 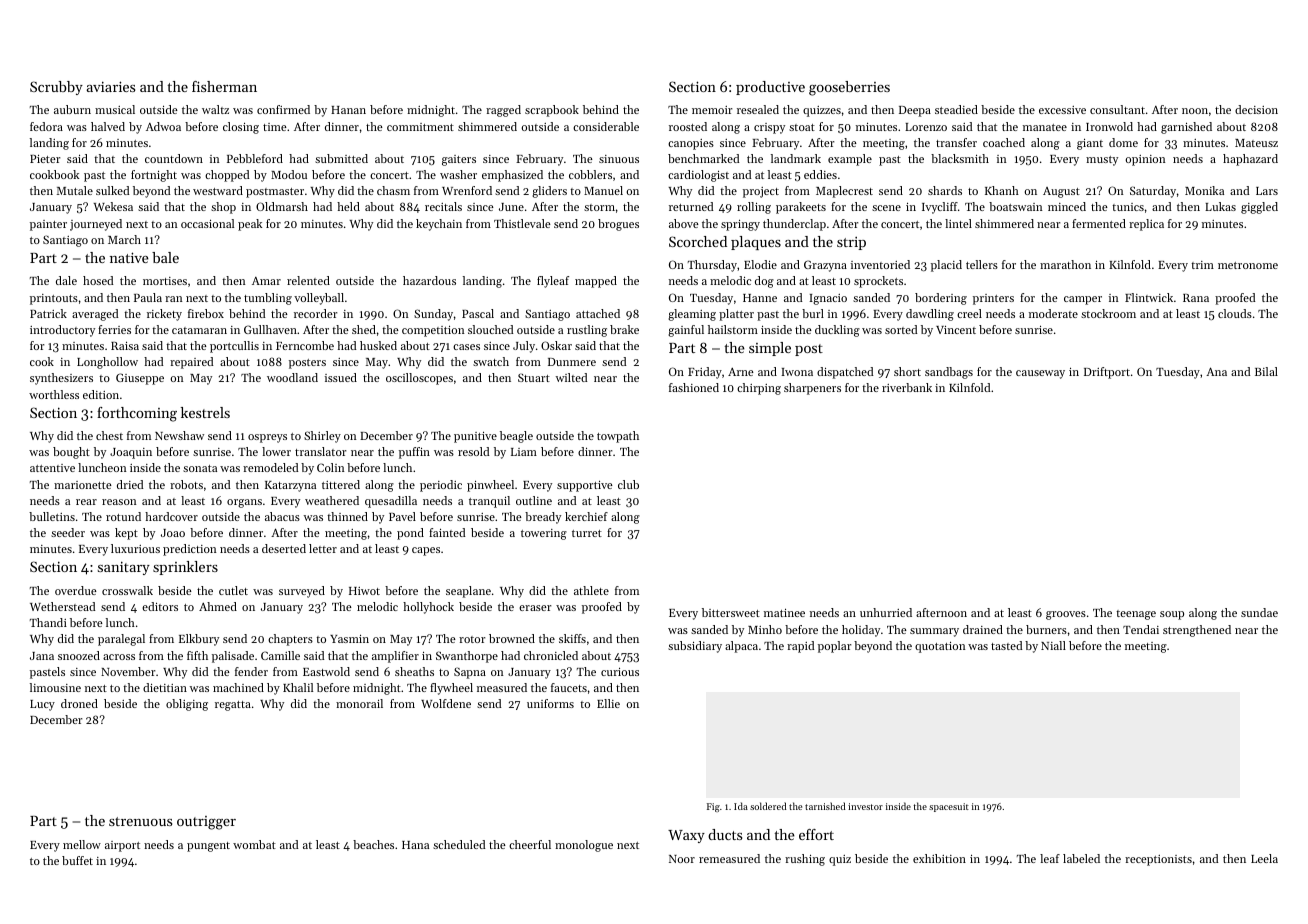 I want to click on rotor, so click(x=472, y=639).
